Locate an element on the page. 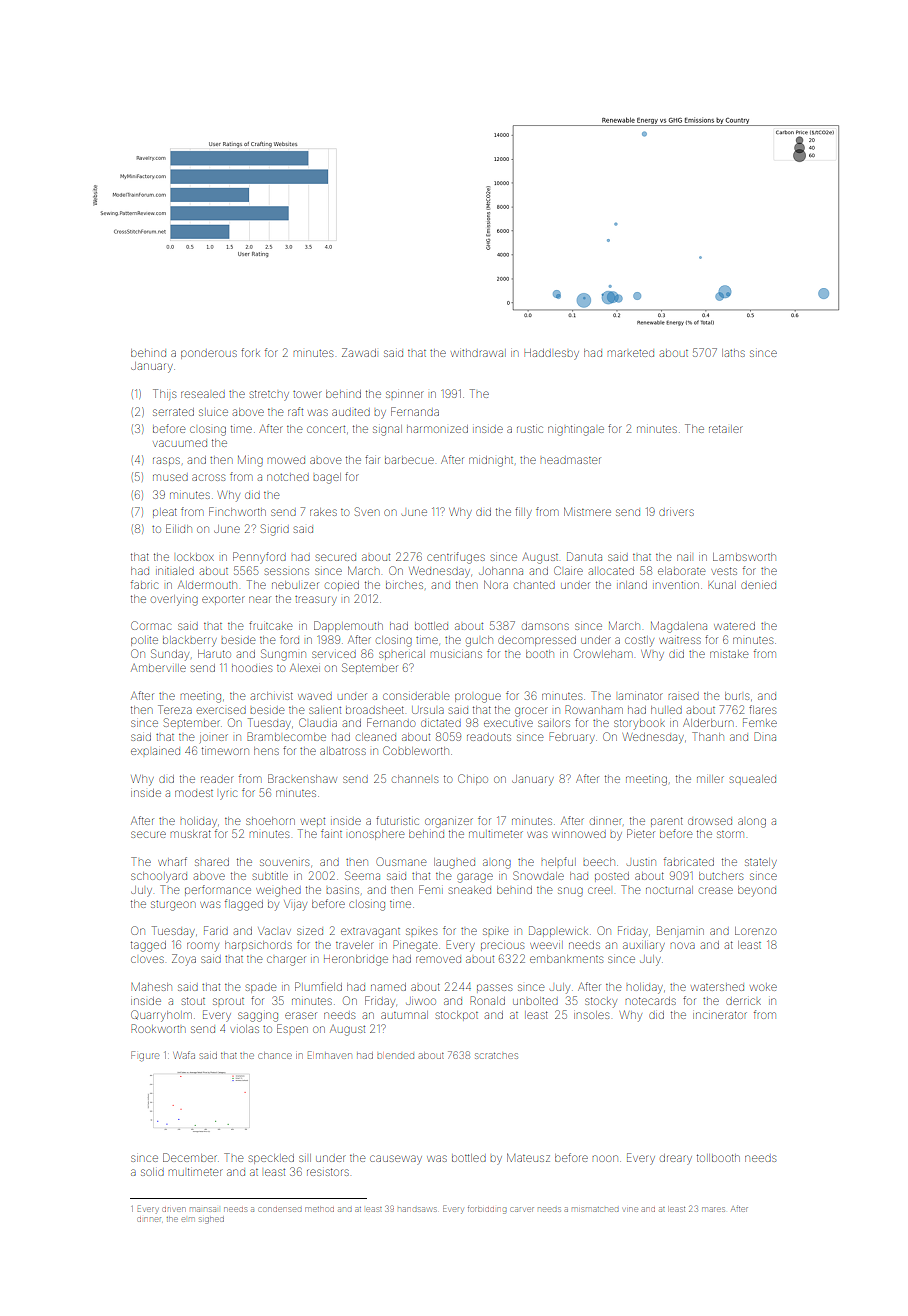 This image has width=908, height=1316. audited is located at coordinates (351, 412).
